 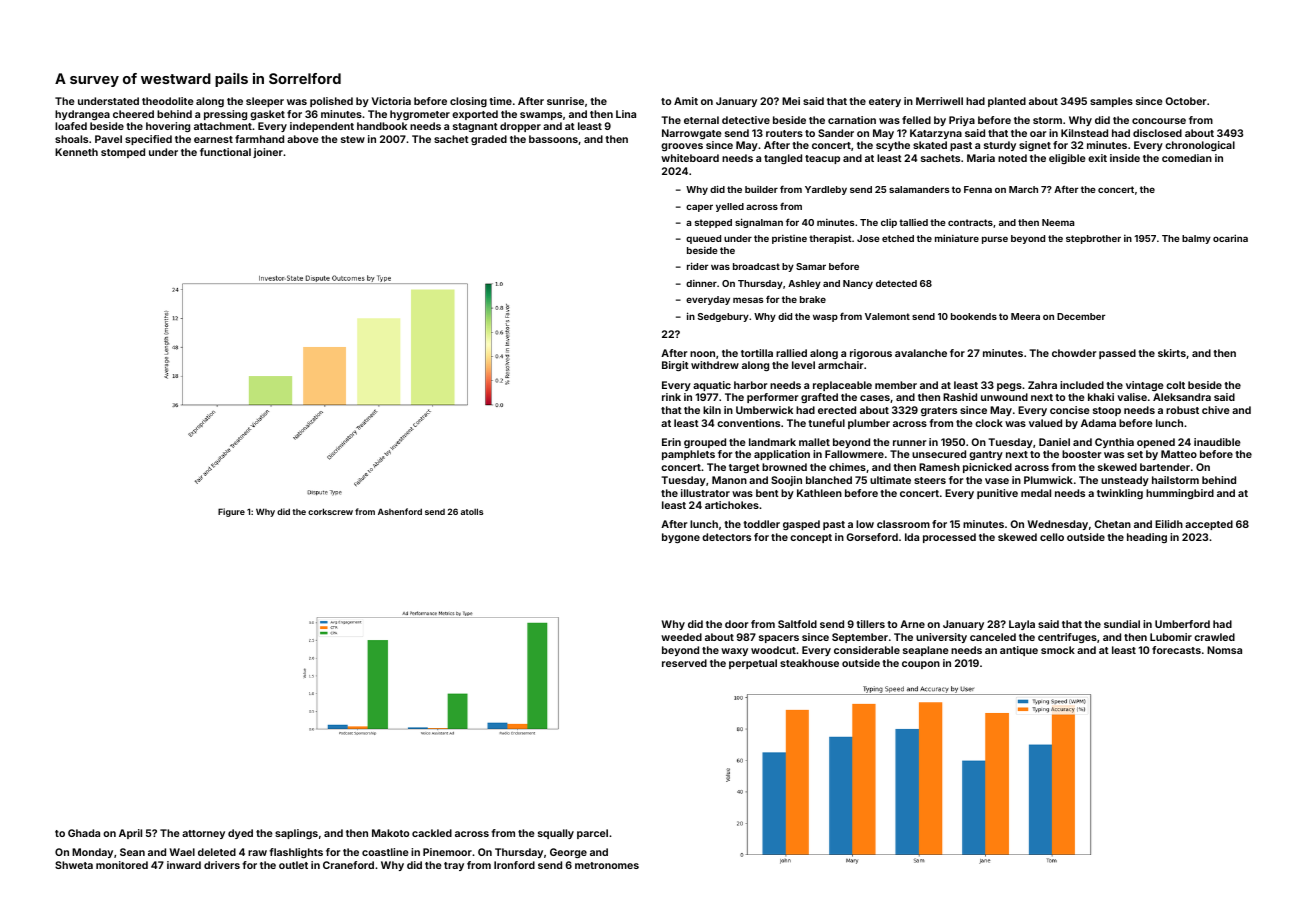 I want to click on samples, so click(x=1111, y=102).
